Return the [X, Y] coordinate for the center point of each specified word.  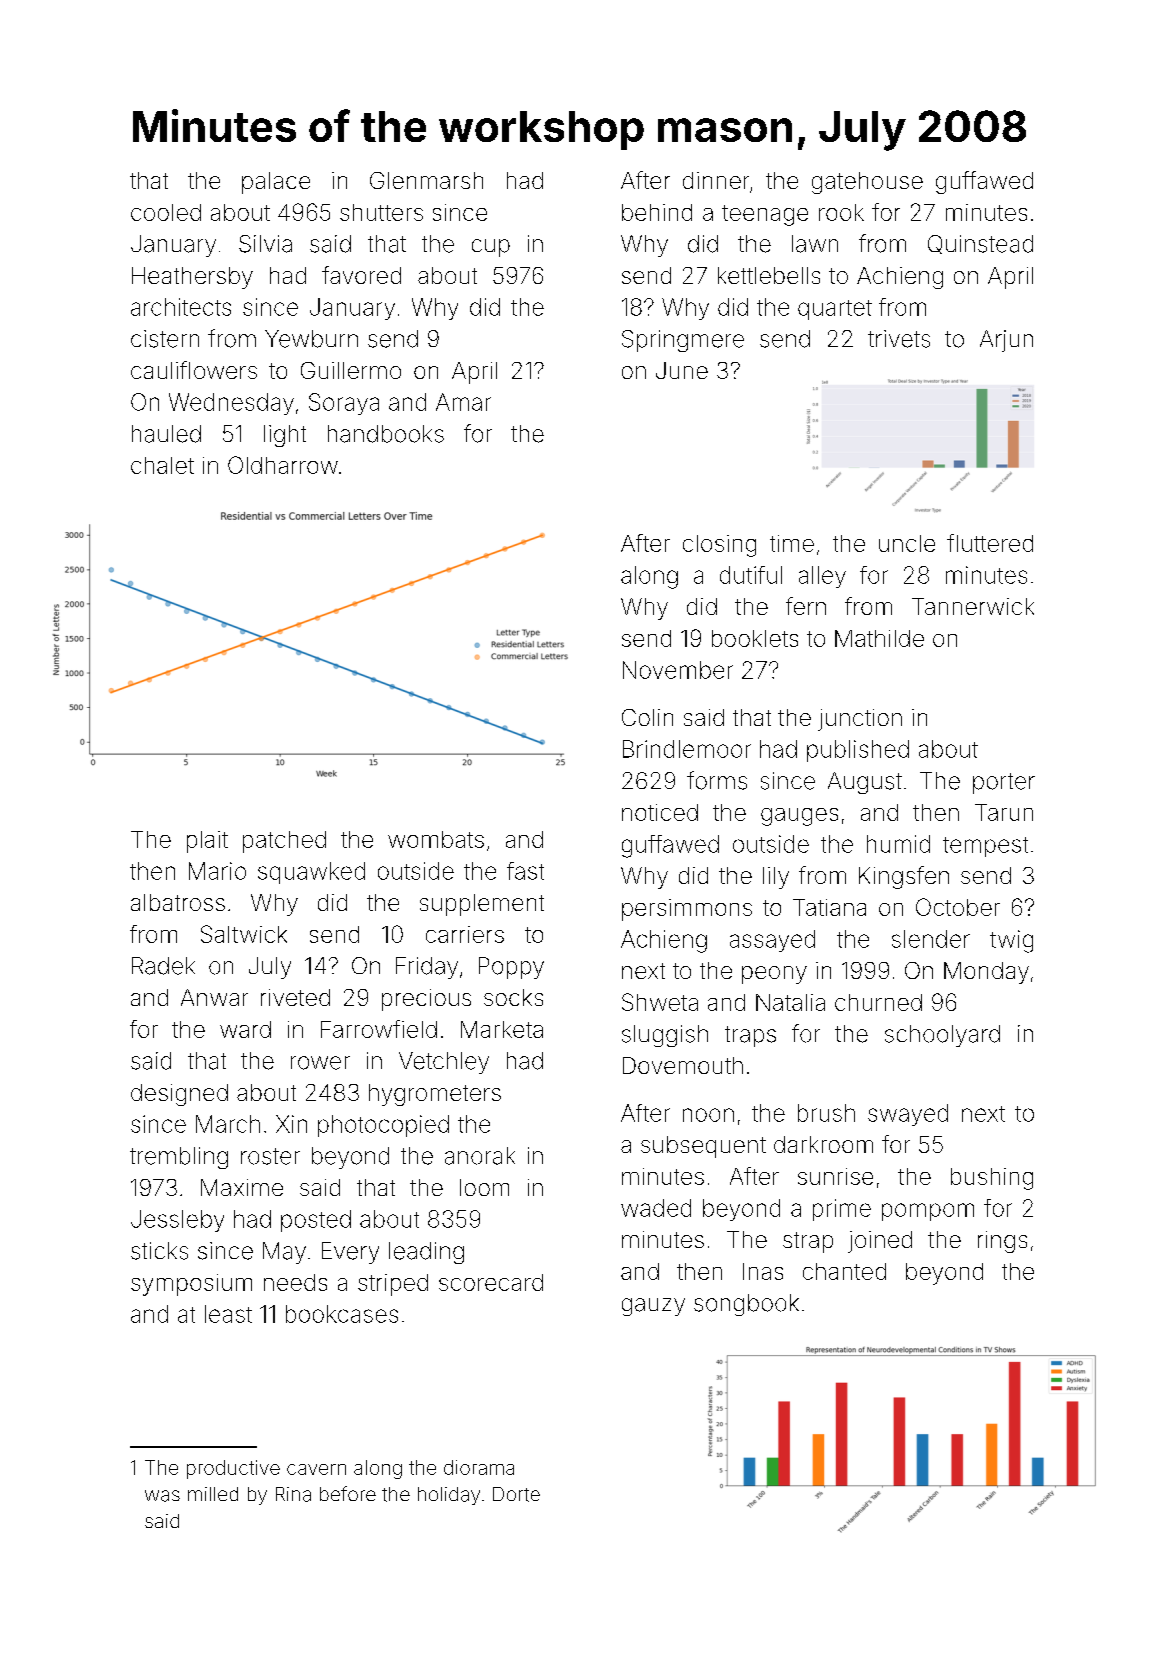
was [162, 1496]
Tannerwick [973, 606]
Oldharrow [283, 465]
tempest [985, 847]
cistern [165, 339]
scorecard [491, 1282]
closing [719, 546]
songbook [746, 1305]
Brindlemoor [687, 749]
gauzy [653, 1307]
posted [316, 1221]
